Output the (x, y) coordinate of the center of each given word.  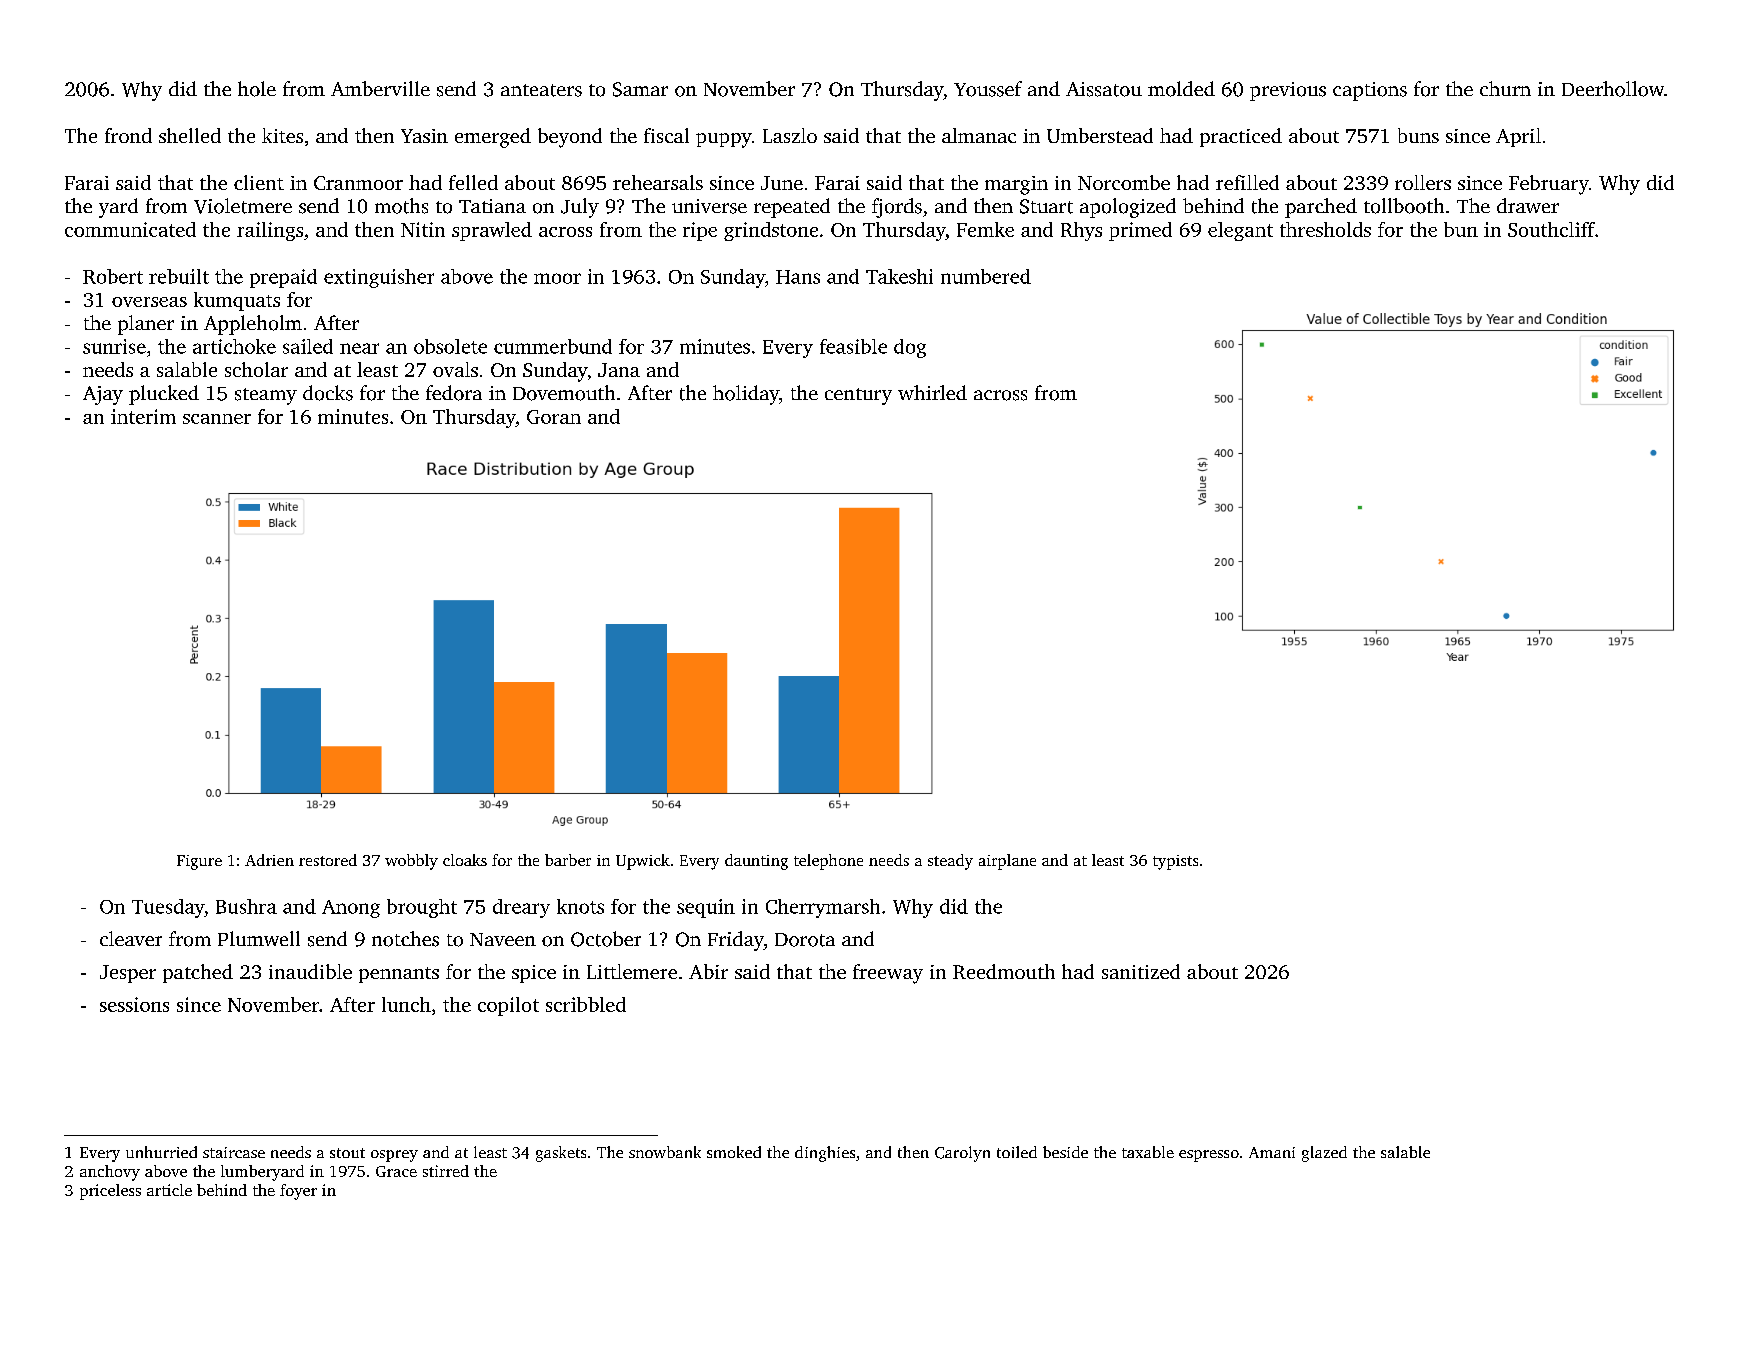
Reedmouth (1004, 971)
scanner (217, 419)
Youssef (988, 89)
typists (1175, 862)
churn (1505, 88)
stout (347, 1153)
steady (950, 862)
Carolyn (962, 1154)
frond (128, 135)
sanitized (1141, 971)
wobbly (411, 862)
